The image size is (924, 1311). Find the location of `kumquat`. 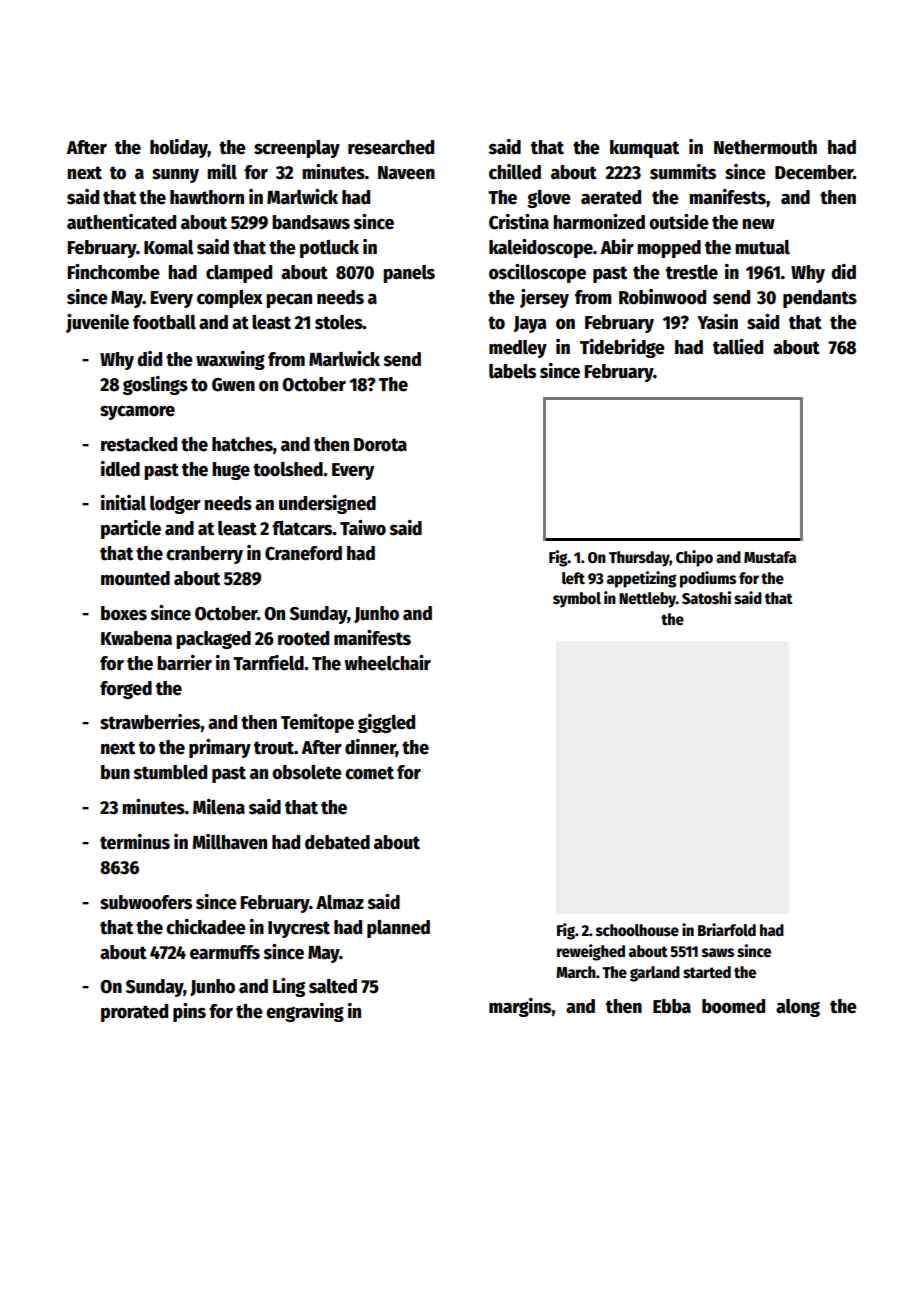

kumquat is located at coordinates (644, 149).
